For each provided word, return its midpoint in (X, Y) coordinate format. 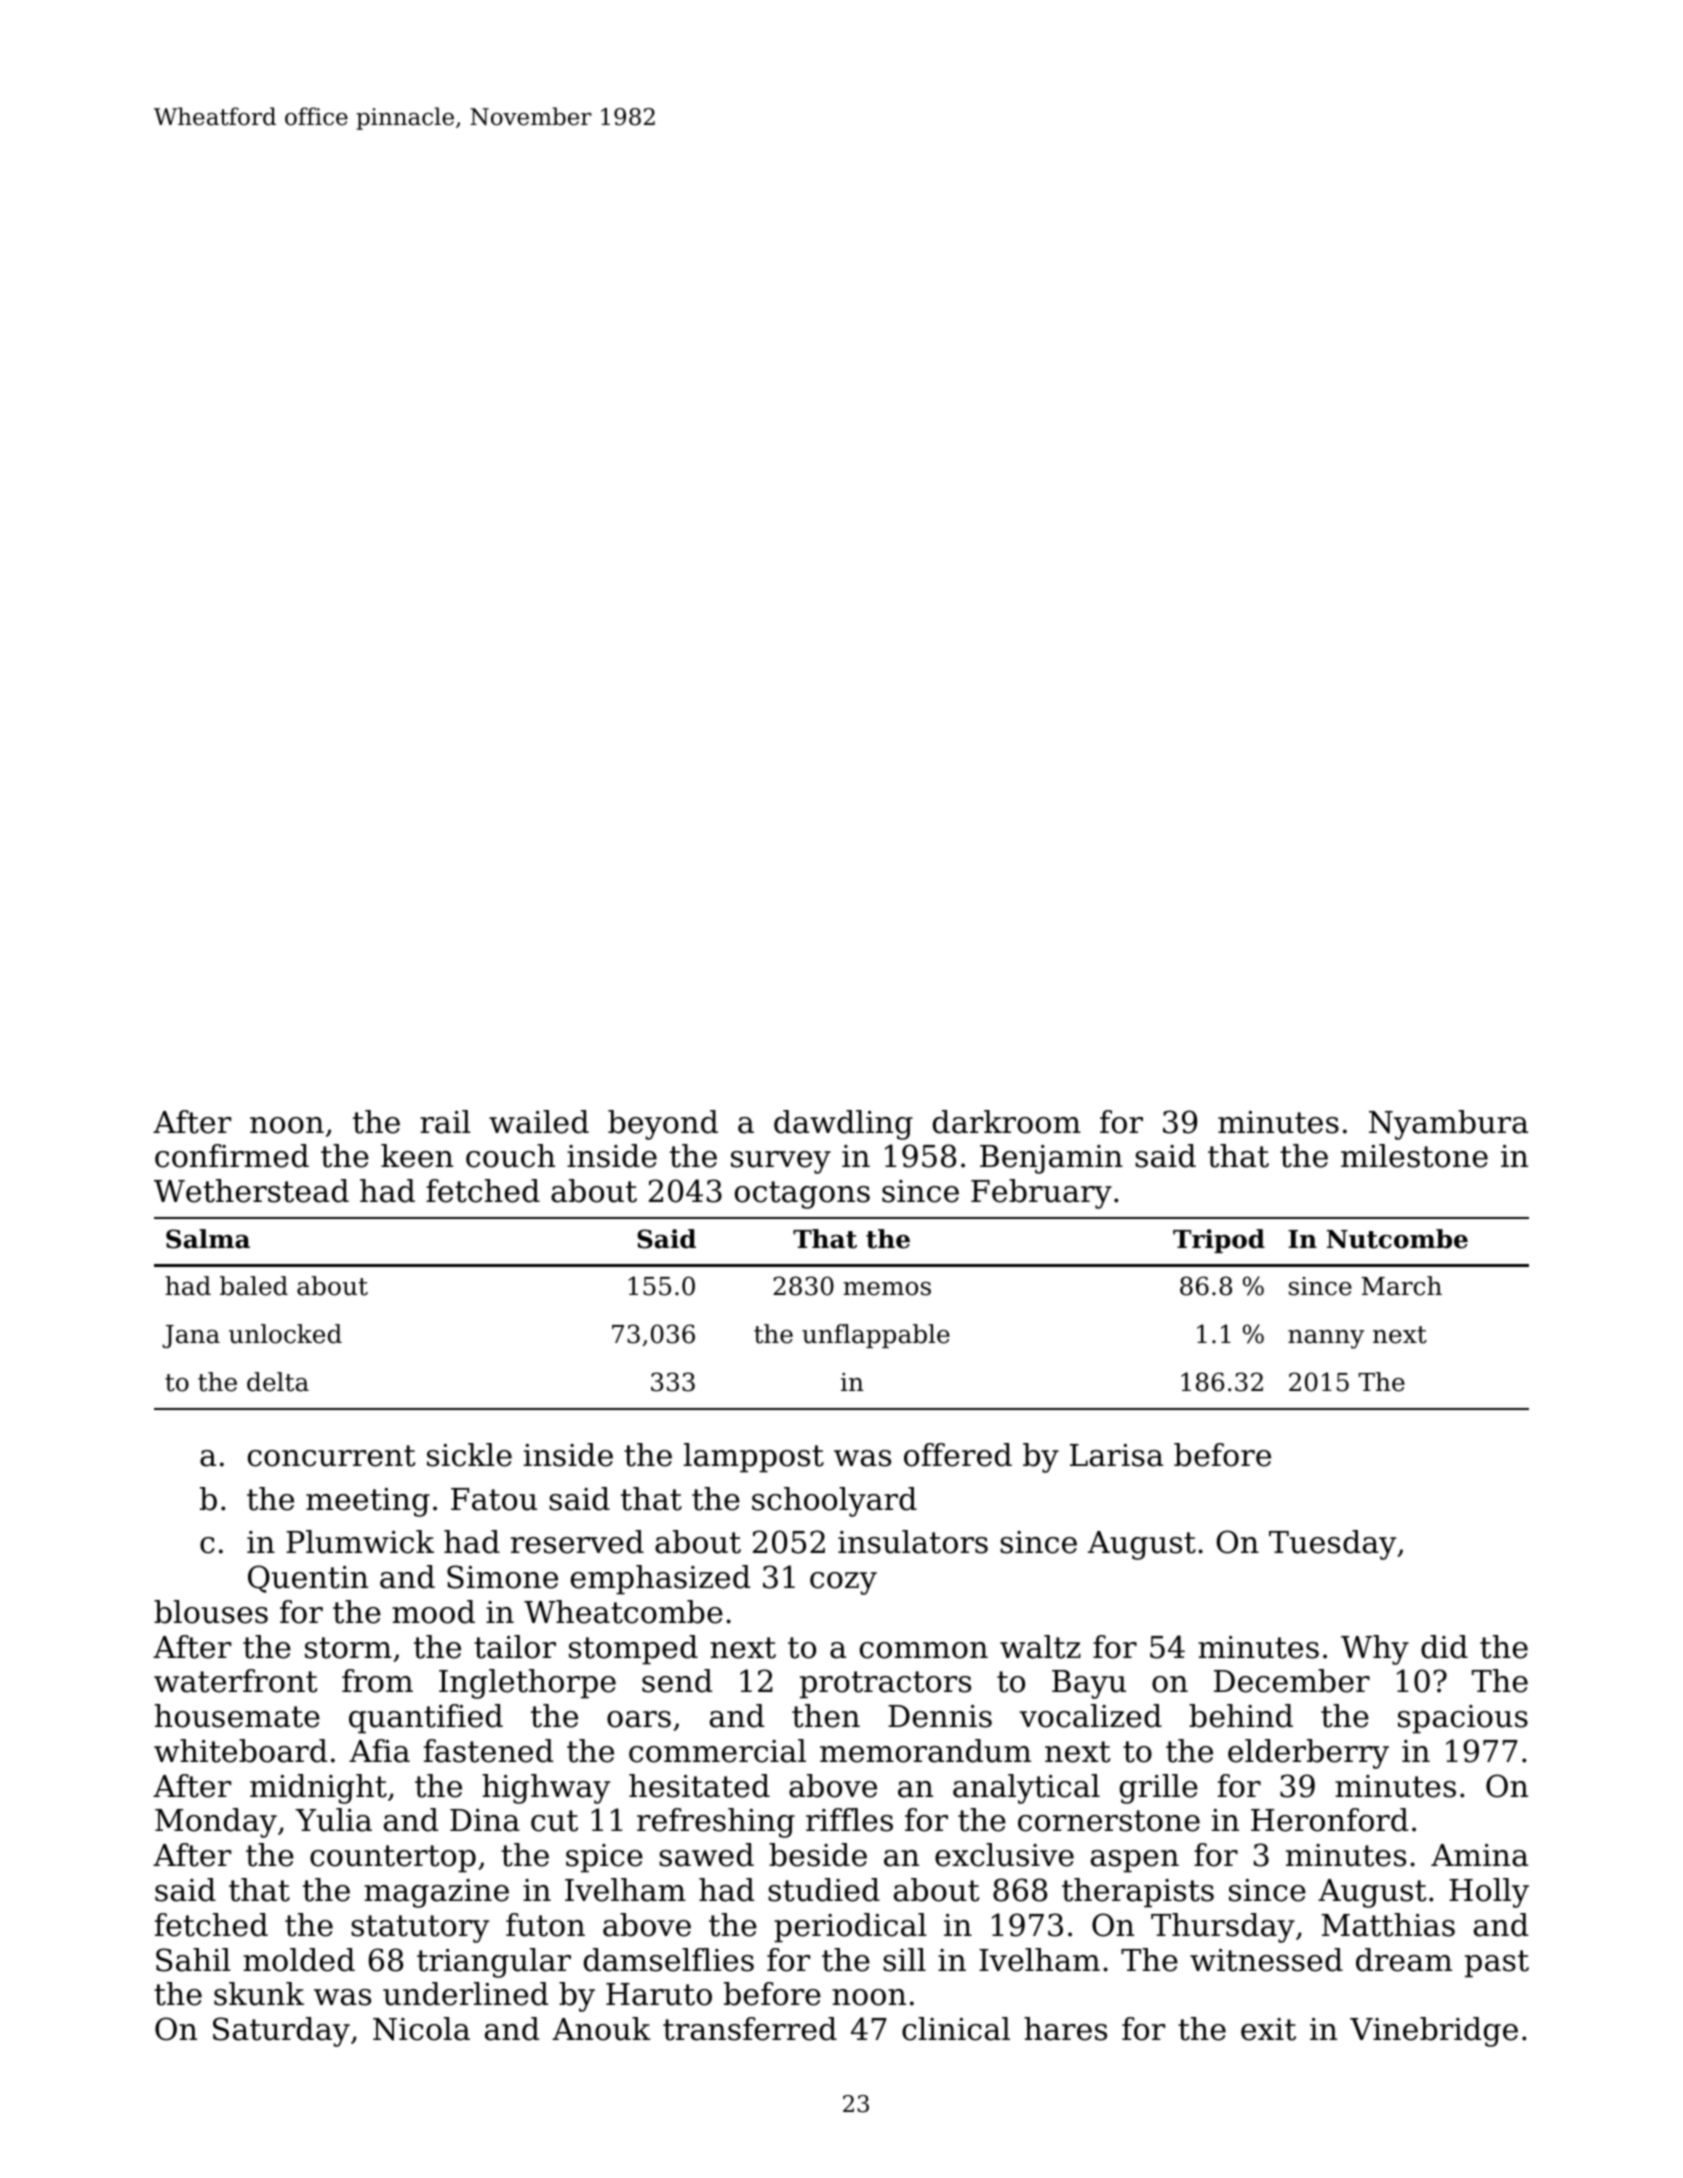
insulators (913, 1542)
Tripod (1219, 1241)
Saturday (281, 2032)
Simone (502, 1577)
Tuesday (1332, 1545)
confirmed (232, 1156)
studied (824, 1890)
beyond (663, 1125)
